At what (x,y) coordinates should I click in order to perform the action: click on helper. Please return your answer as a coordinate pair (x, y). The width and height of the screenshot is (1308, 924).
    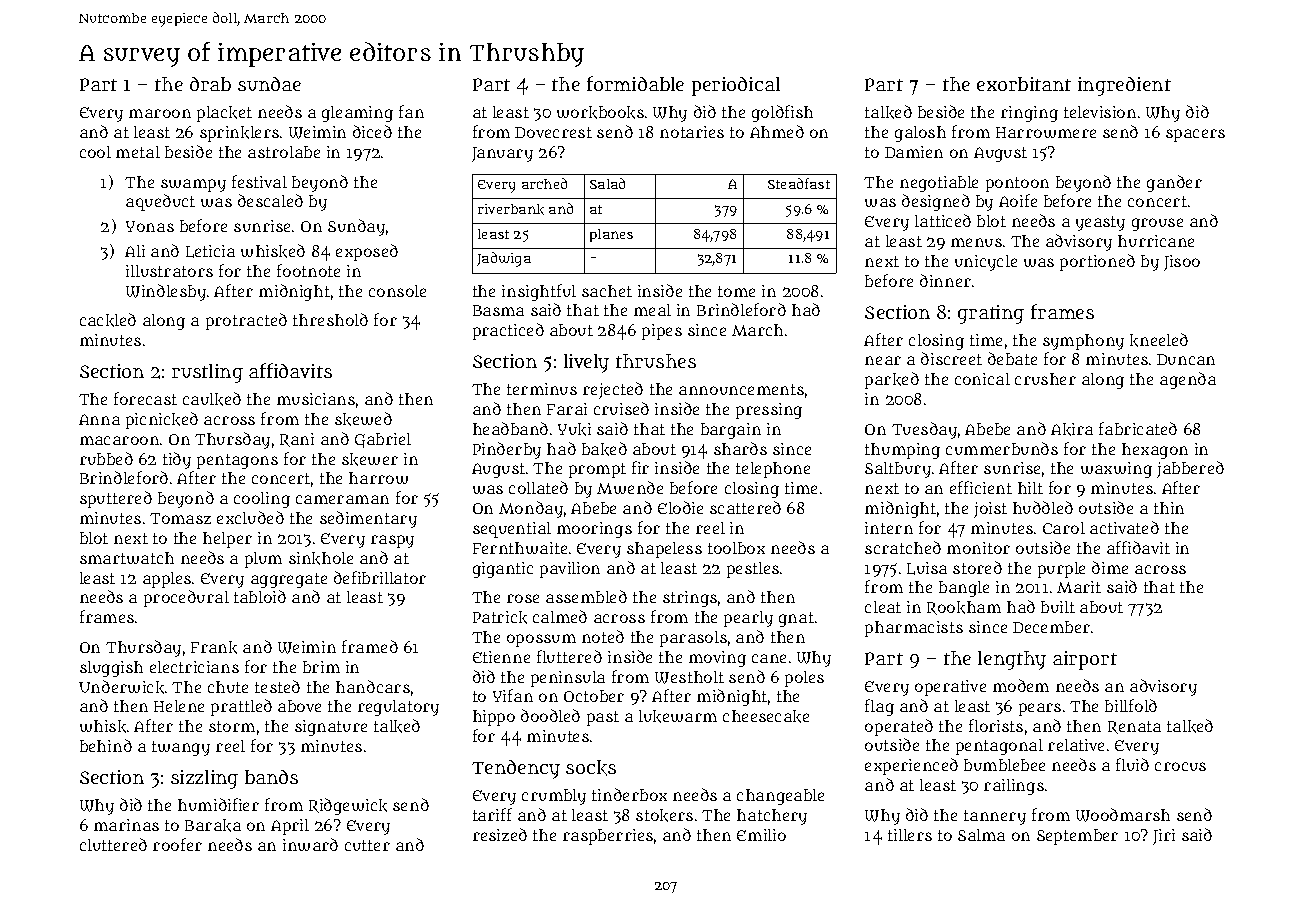
    Looking at the image, I should click on (227, 540).
